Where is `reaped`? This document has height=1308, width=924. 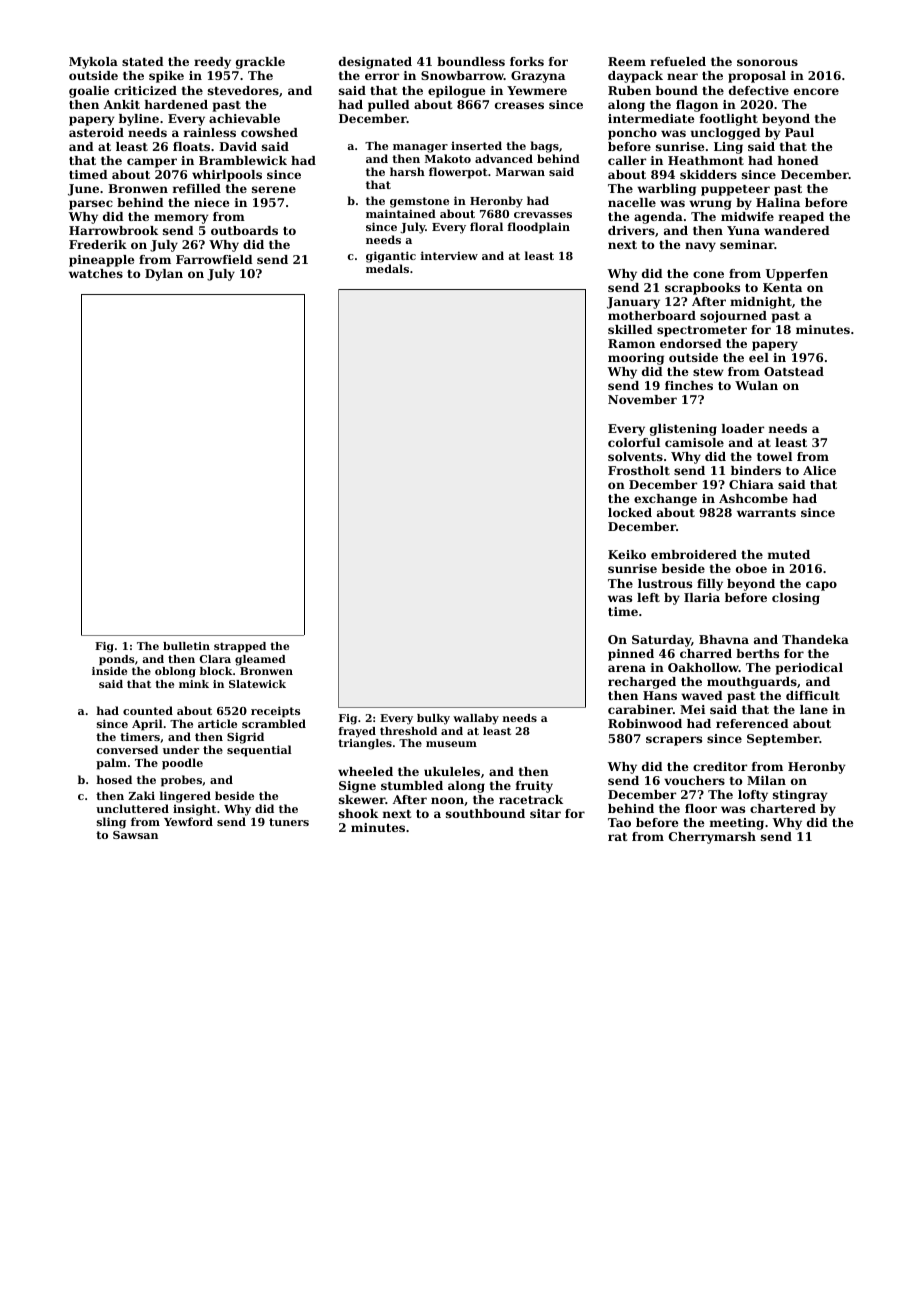
reaped is located at coordinates (801, 218).
